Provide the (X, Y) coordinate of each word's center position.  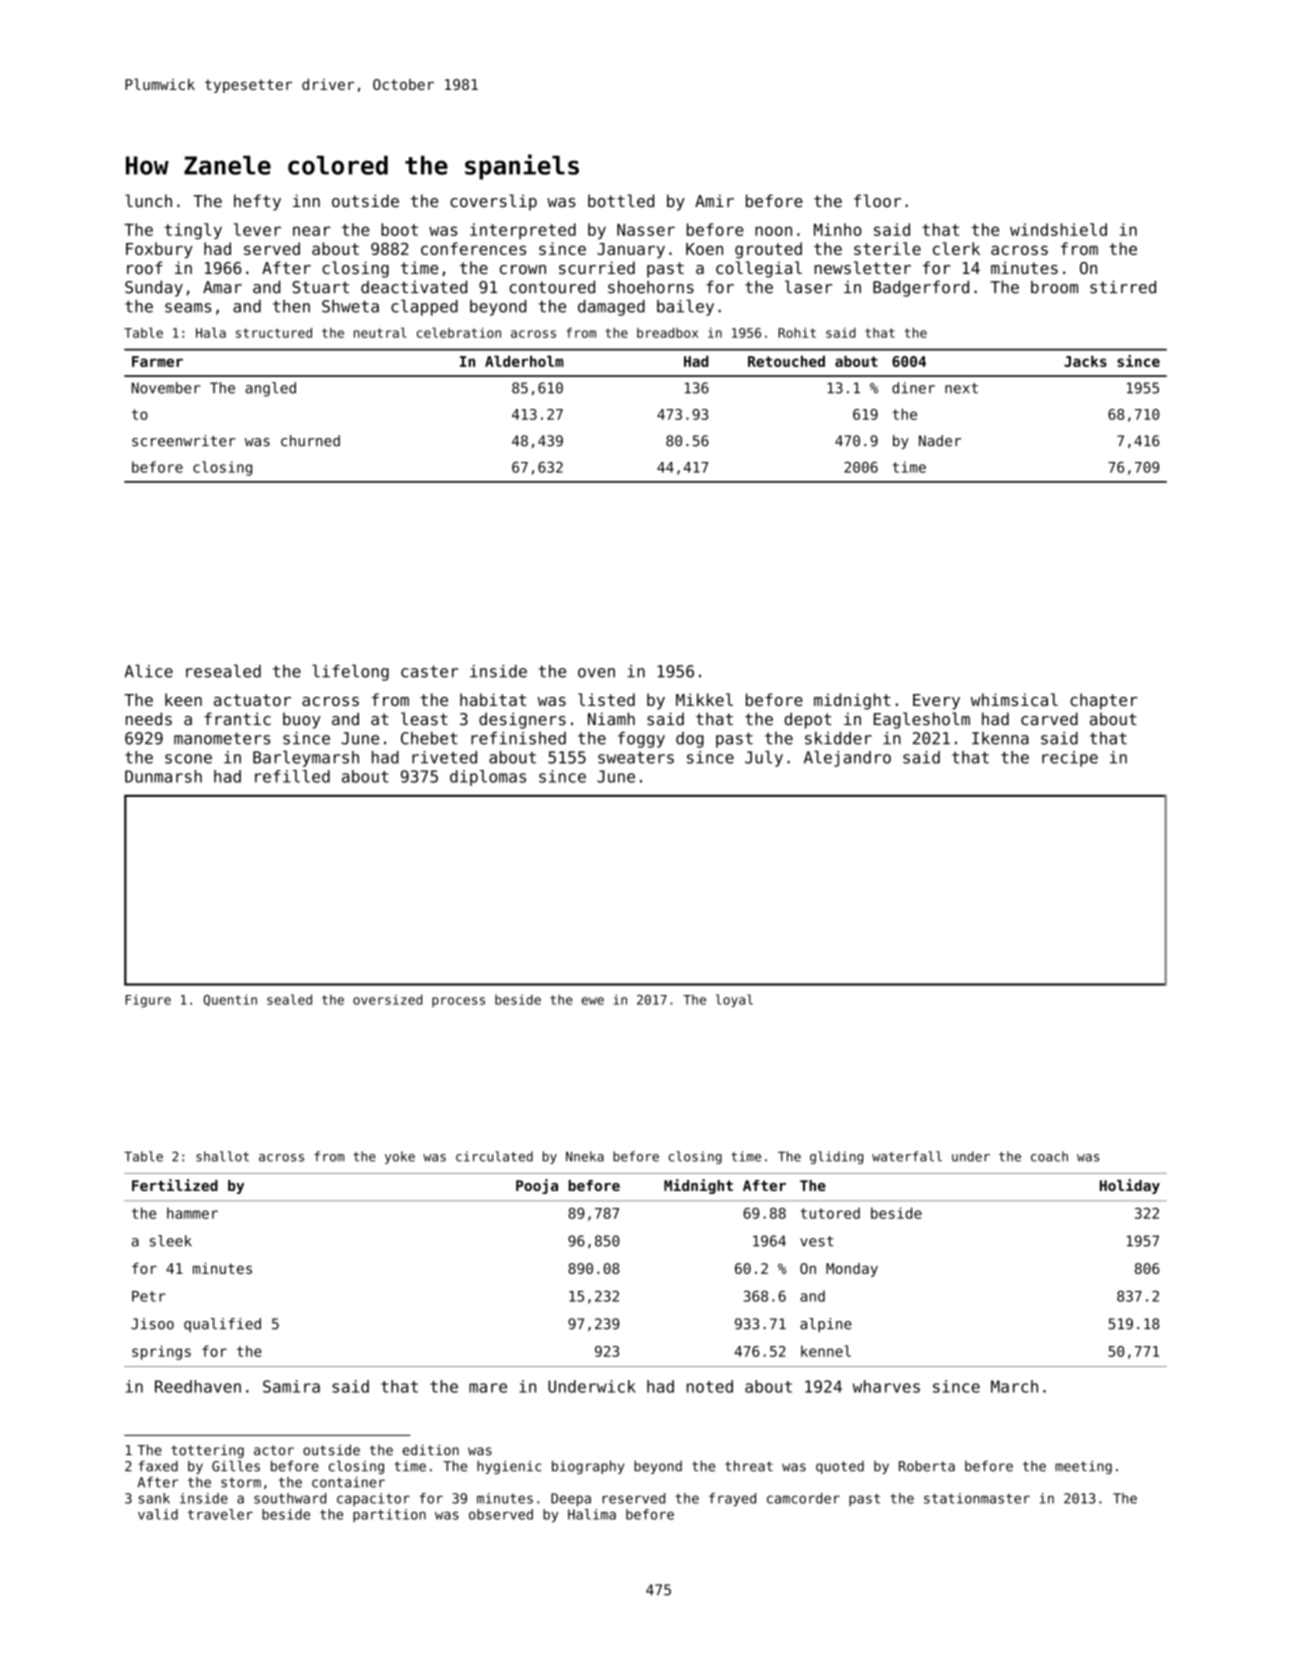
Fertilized (175, 1185)
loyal (734, 1001)
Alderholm (524, 361)
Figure (148, 1001)
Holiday (1130, 1186)
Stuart (320, 287)
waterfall (907, 1156)
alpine (826, 1325)
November (166, 388)
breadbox (667, 332)
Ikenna (1000, 738)
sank (154, 1498)
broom (1054, 287)
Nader (940, 441)
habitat (493, 699)
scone (188, 759)
